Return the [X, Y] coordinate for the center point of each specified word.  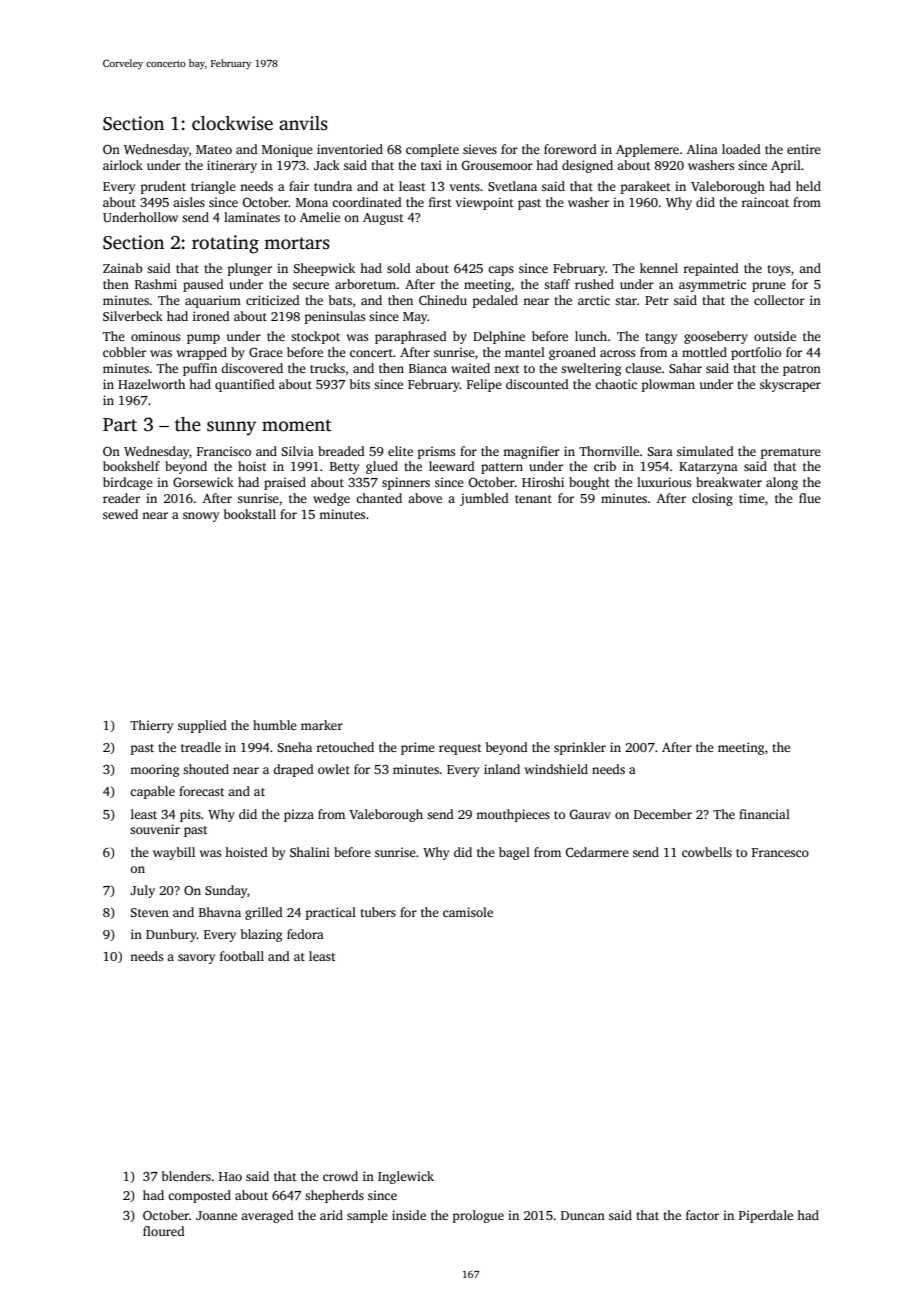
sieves [480, 149]
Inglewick [406, 1177]
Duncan [583, 1215]
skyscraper [790, 385]
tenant [533, 499]
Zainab [123, 268]
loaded [741, 149]
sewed [120, 514]
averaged [267, 1216]
